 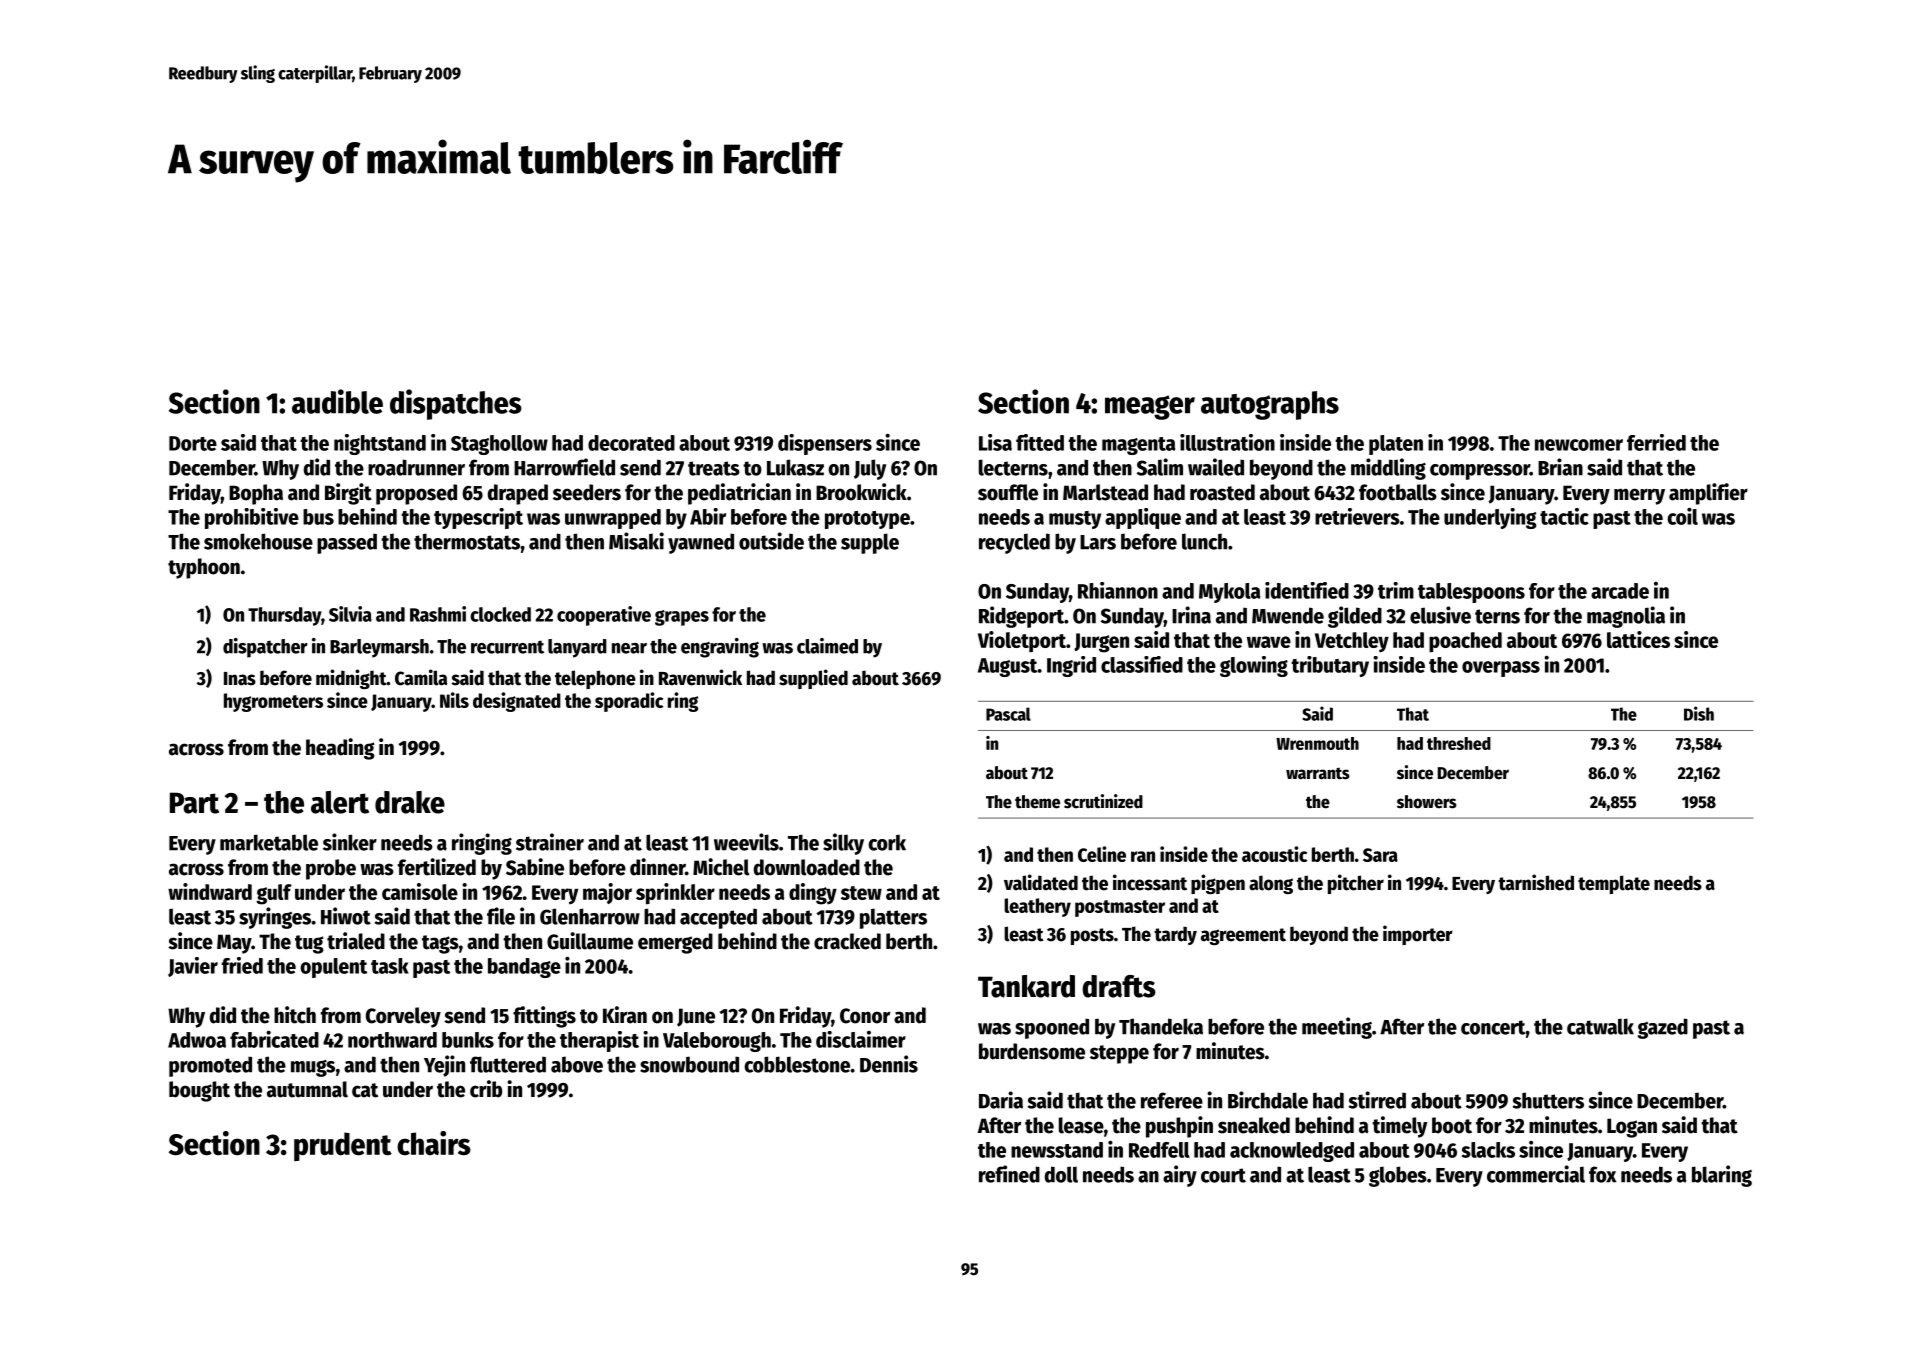 I want to click on prudent, so click(x=343, y=1146).
